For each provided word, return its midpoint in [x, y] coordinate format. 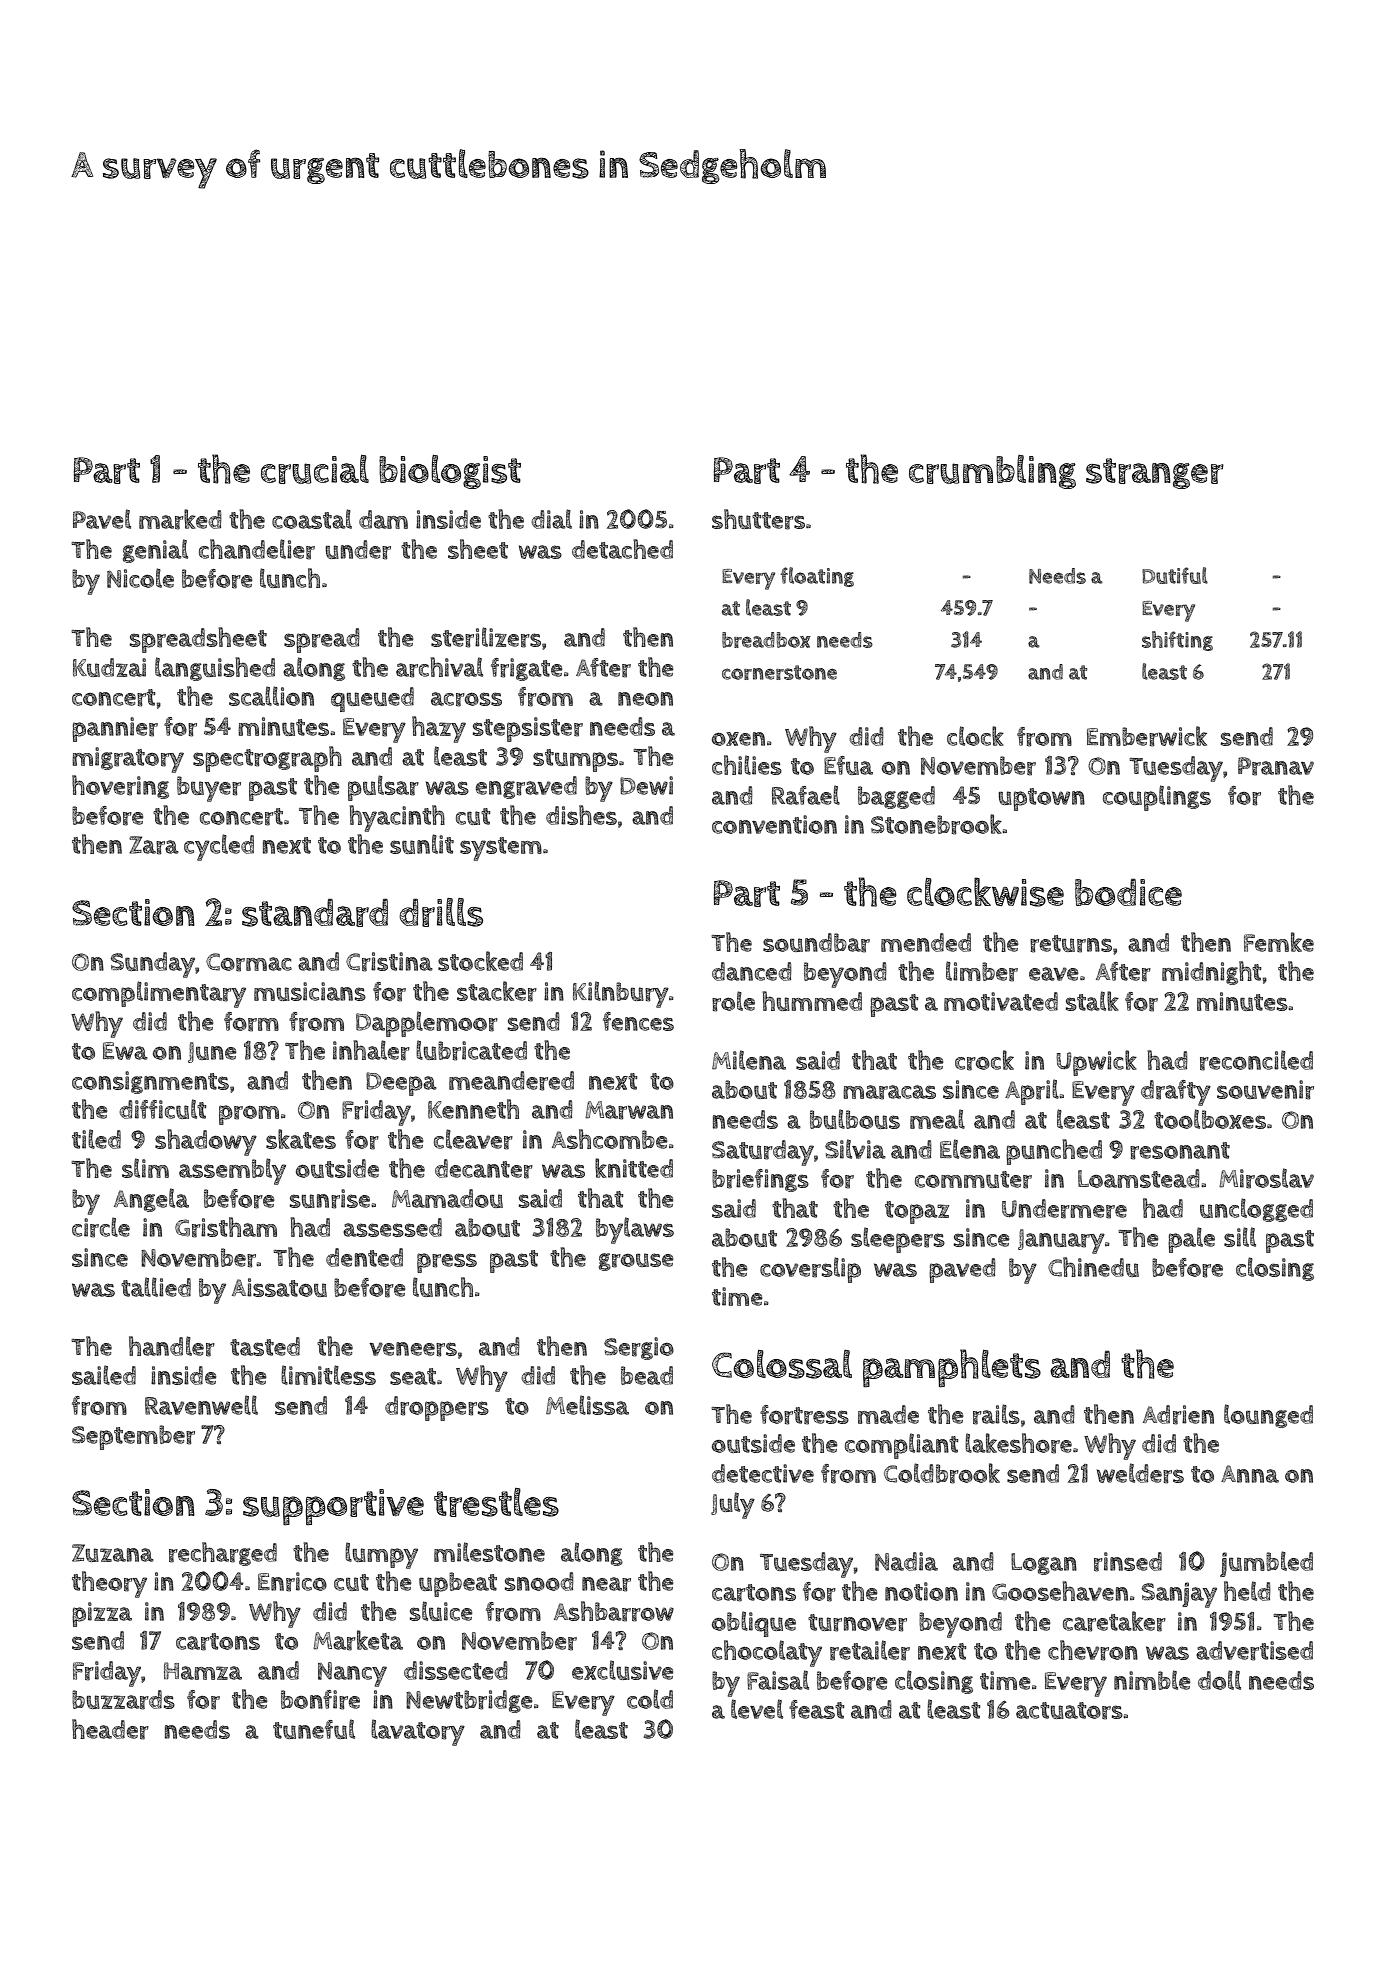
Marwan [629, 1110]
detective [763, 1473]
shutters [758, 519]
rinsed [1128, 1562]
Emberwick [1147, 736]
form [251, 1022]
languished [215, 669]
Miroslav [1266, 1178]
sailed [104, 1375]
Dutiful [1175, 575]
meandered [511, 1081]
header [110, 1729]
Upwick [1096, 1063]
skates [301, 1139]
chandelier [257, 549]
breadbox [766, 640]
